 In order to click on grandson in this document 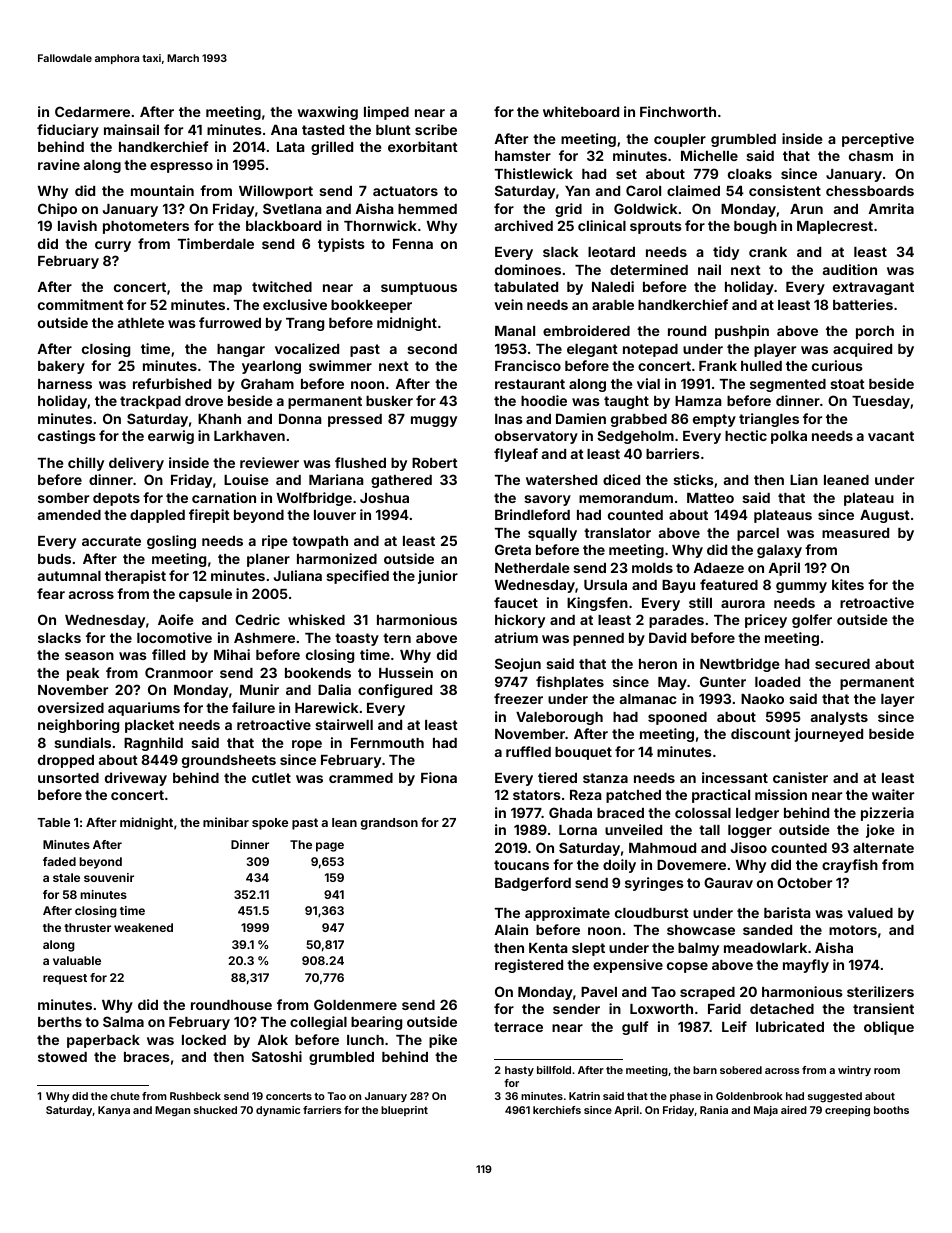, I will do `click(389, 824)`.
